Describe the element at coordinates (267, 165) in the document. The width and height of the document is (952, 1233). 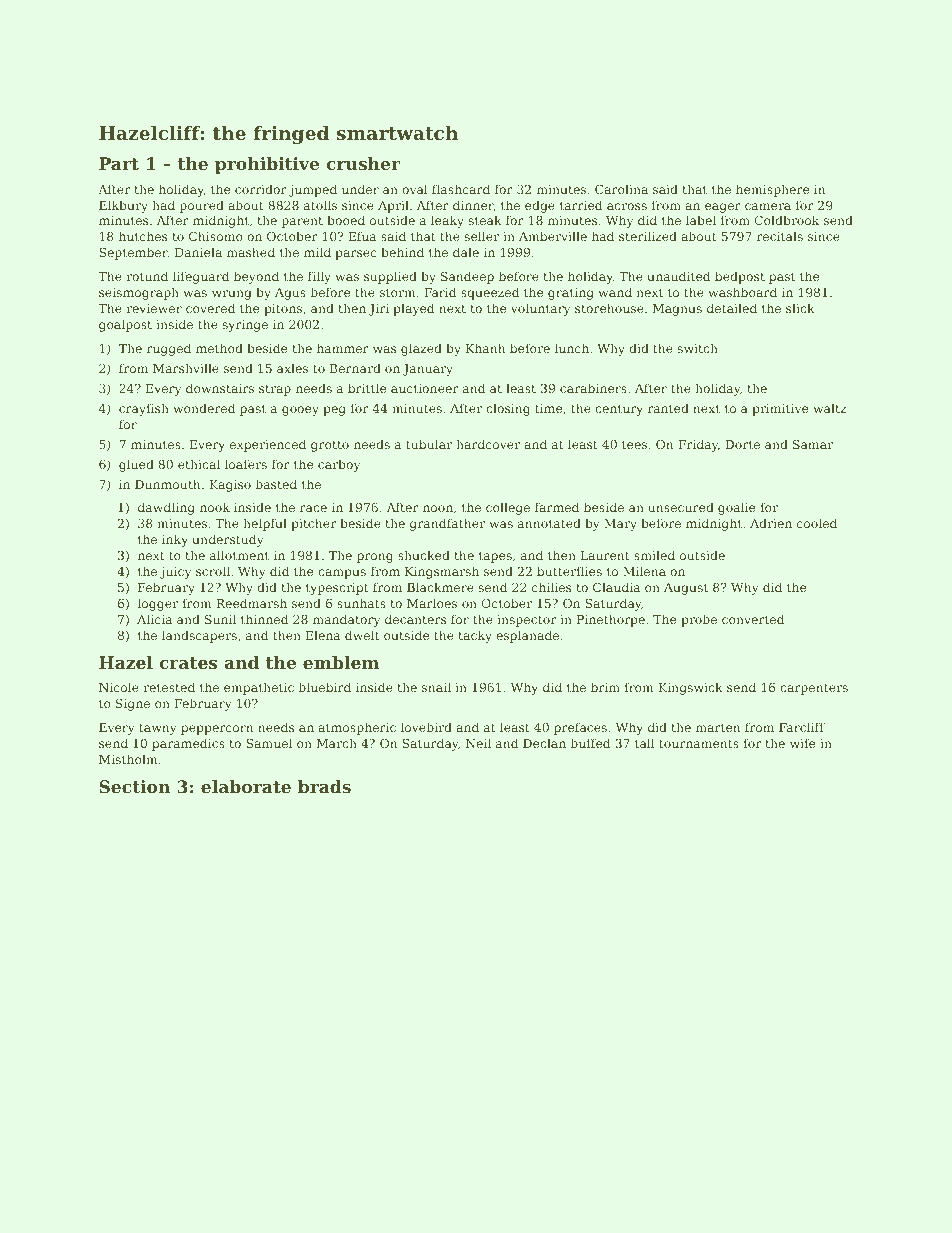
I see `prohibitive` at that location.
